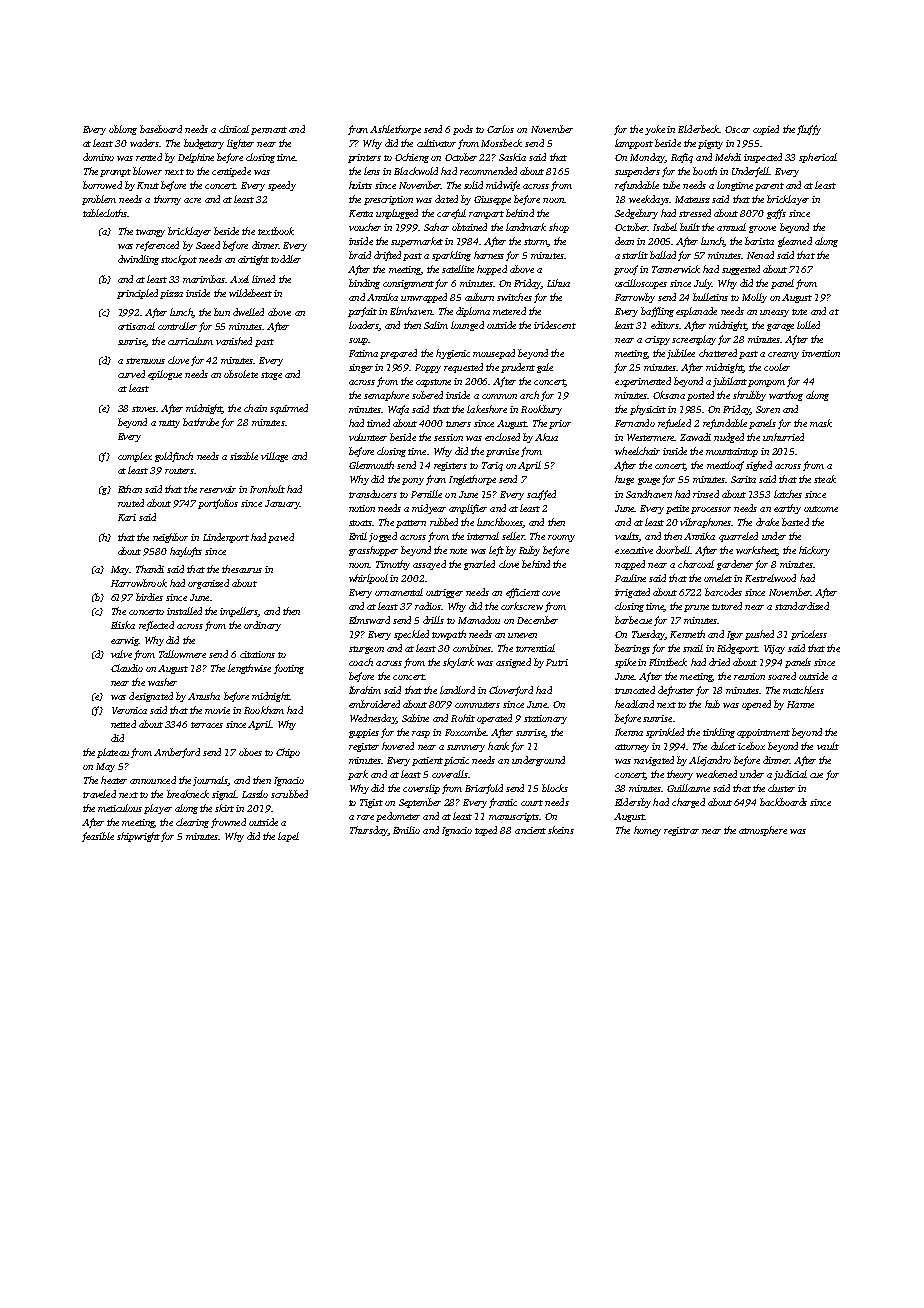 This screenshot has width=924, height=1308. What do you see at coordinates (537, 620) in the screenshot?
I see `December` at bounding box center [537, 620].
